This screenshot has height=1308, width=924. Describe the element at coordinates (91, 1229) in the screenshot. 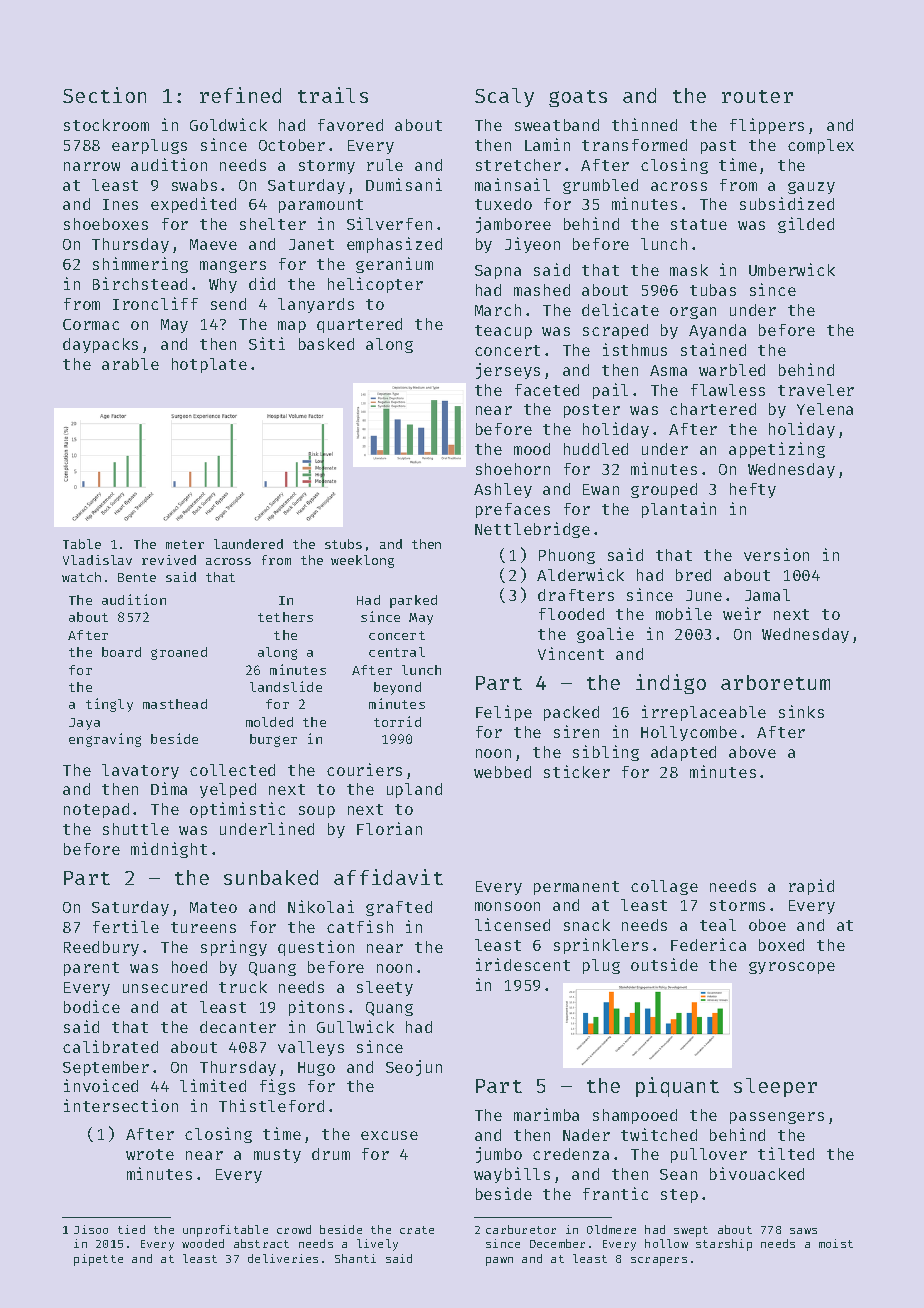

I see `Jisoo` at that location.
